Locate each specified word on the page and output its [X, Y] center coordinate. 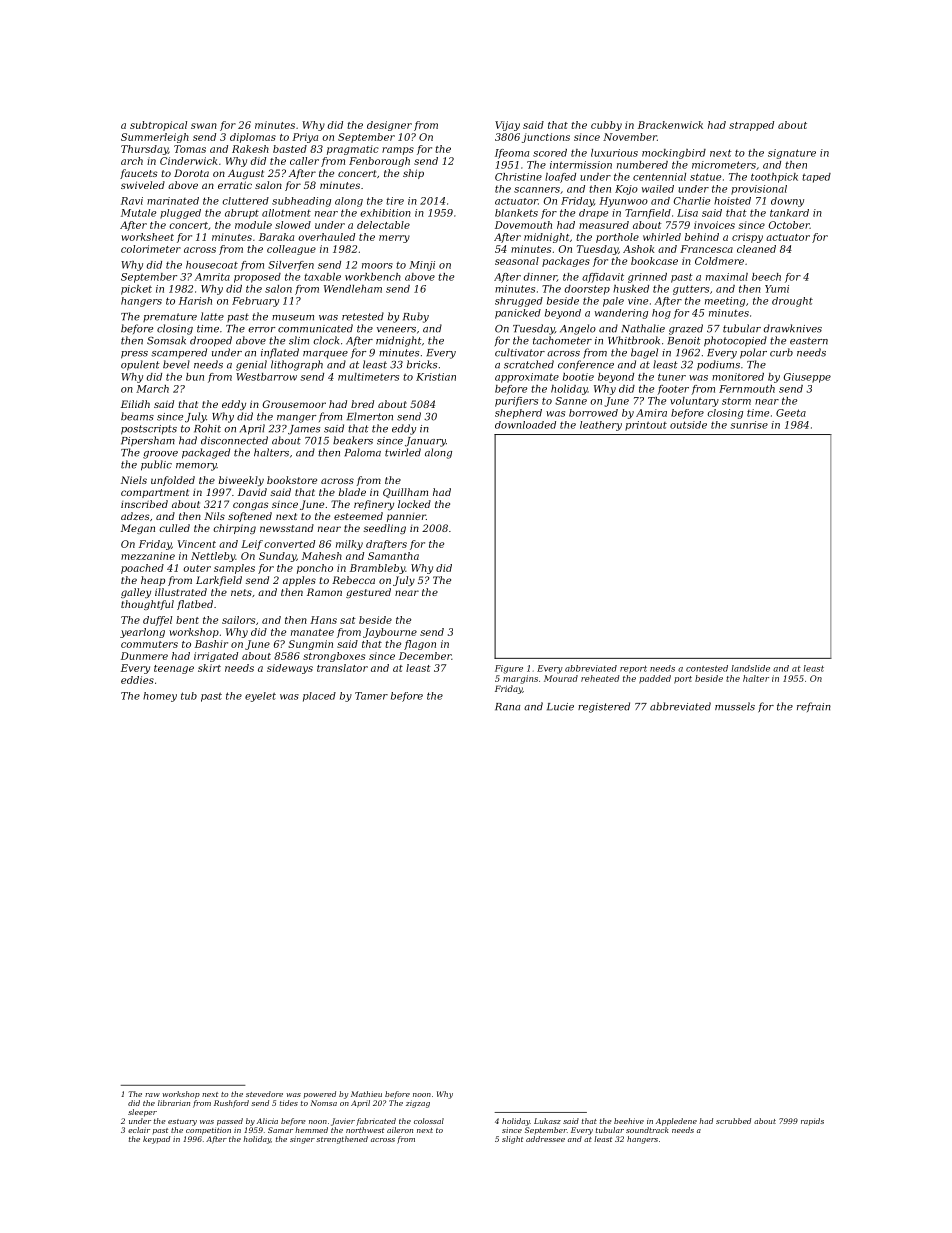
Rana [507, 707]
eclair [139, 1130]
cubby [606, 126]
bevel [176, 364]
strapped [751, 126]
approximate [527, 378]
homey [160, 697]
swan [204, 126]
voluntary [694, 402]
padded [655, 679]
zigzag [418, 1104]
